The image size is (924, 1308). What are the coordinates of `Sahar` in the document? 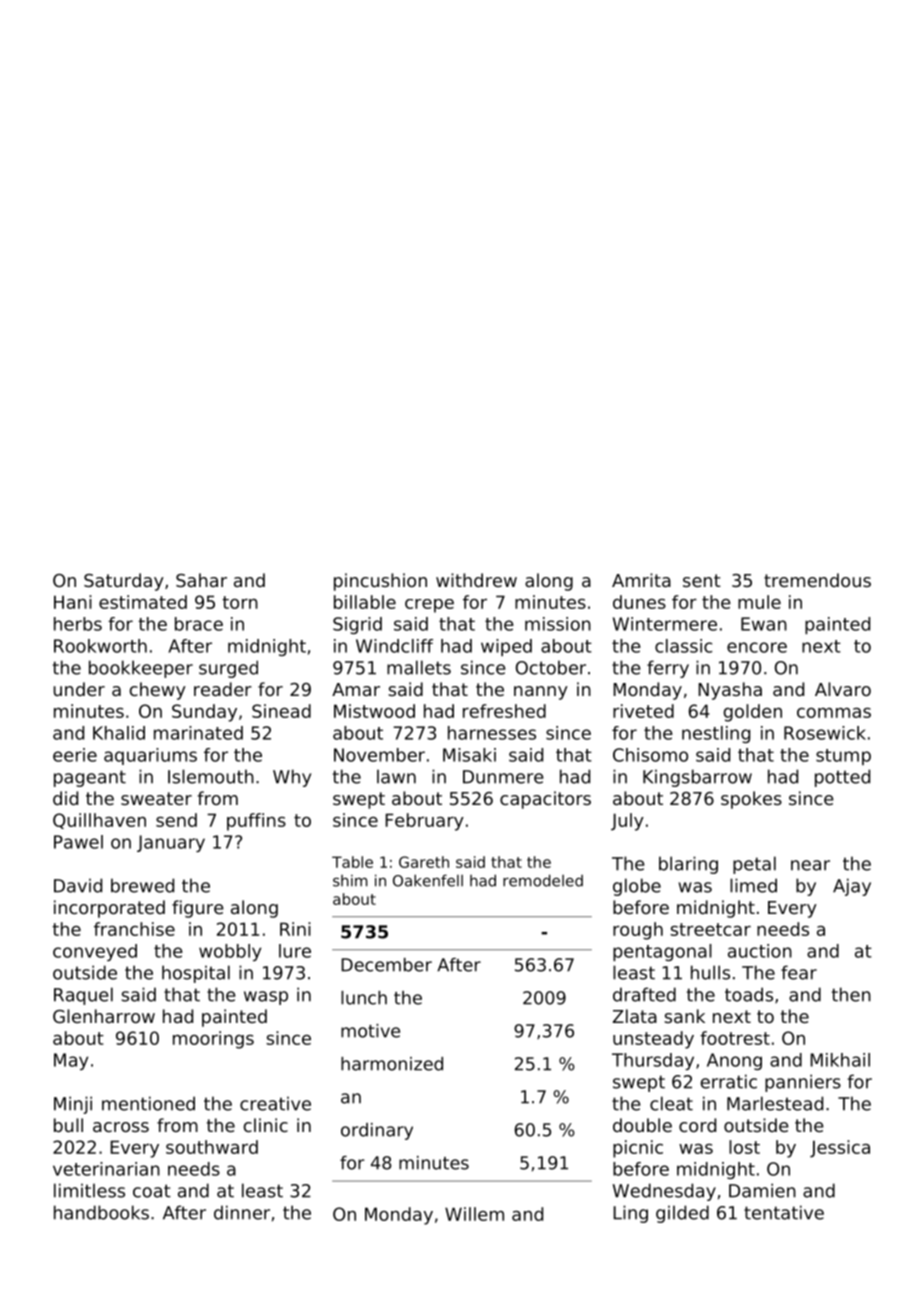 It's located at (201, 580).
